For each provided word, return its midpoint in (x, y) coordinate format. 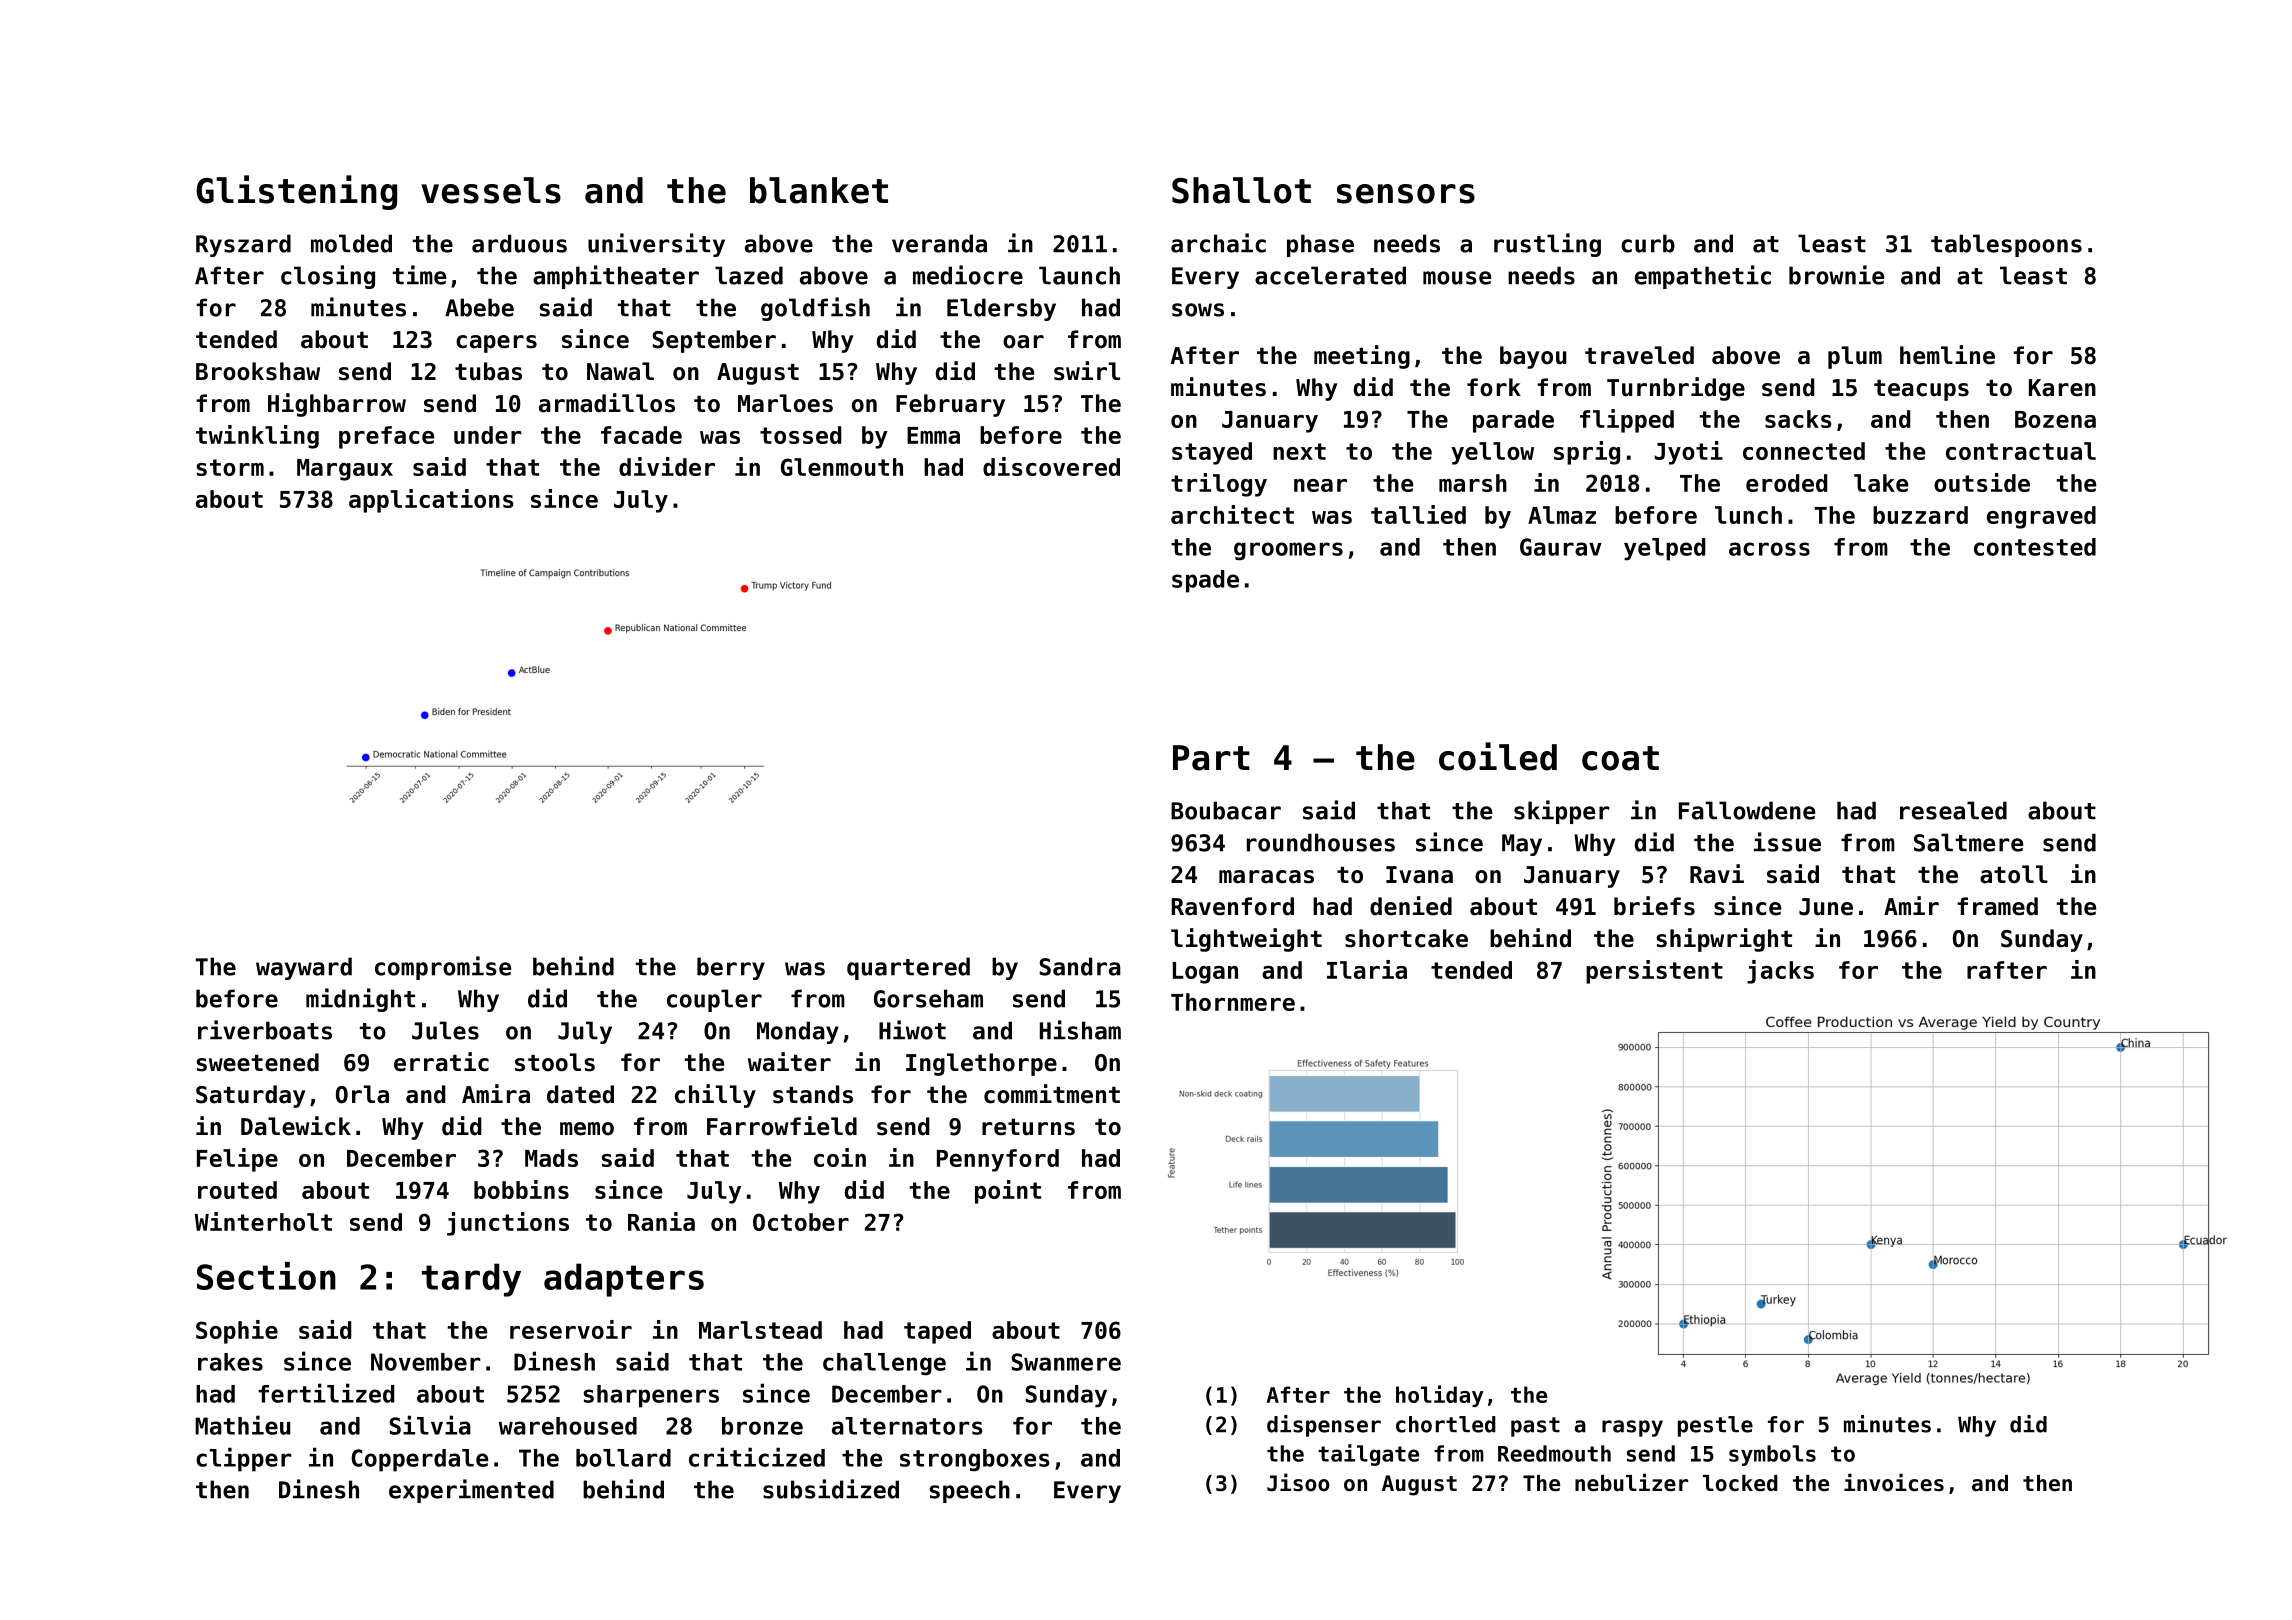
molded (351, 243)
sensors (1406, 194)
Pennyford (998, 1160)
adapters (624, 1280)
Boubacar (1226, 810)
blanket (819, 190)
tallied (1418, 514)
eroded (1786, 483)
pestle (1715, 1426)
